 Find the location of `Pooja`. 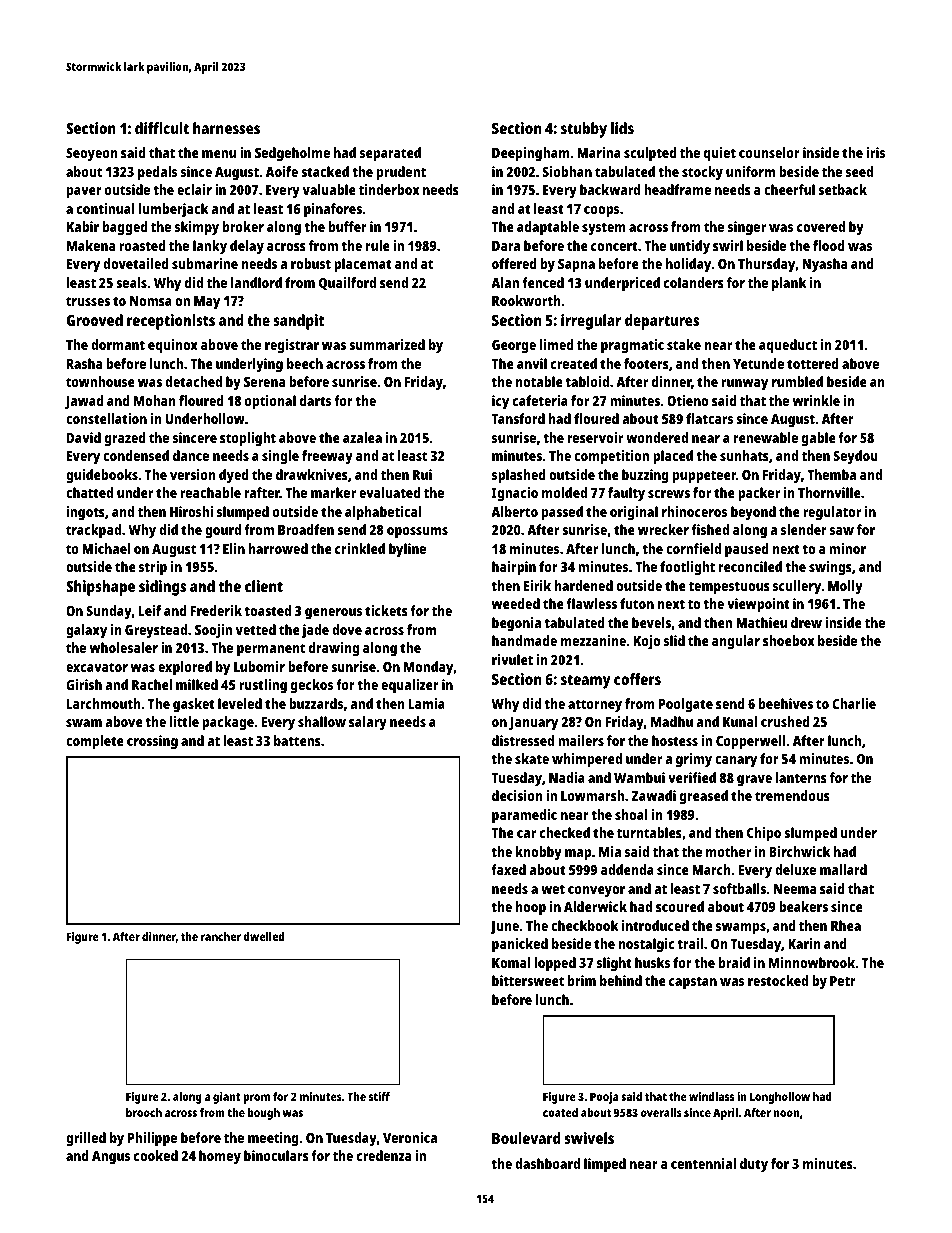

Pooja is located at coordinates (604, 1098).
